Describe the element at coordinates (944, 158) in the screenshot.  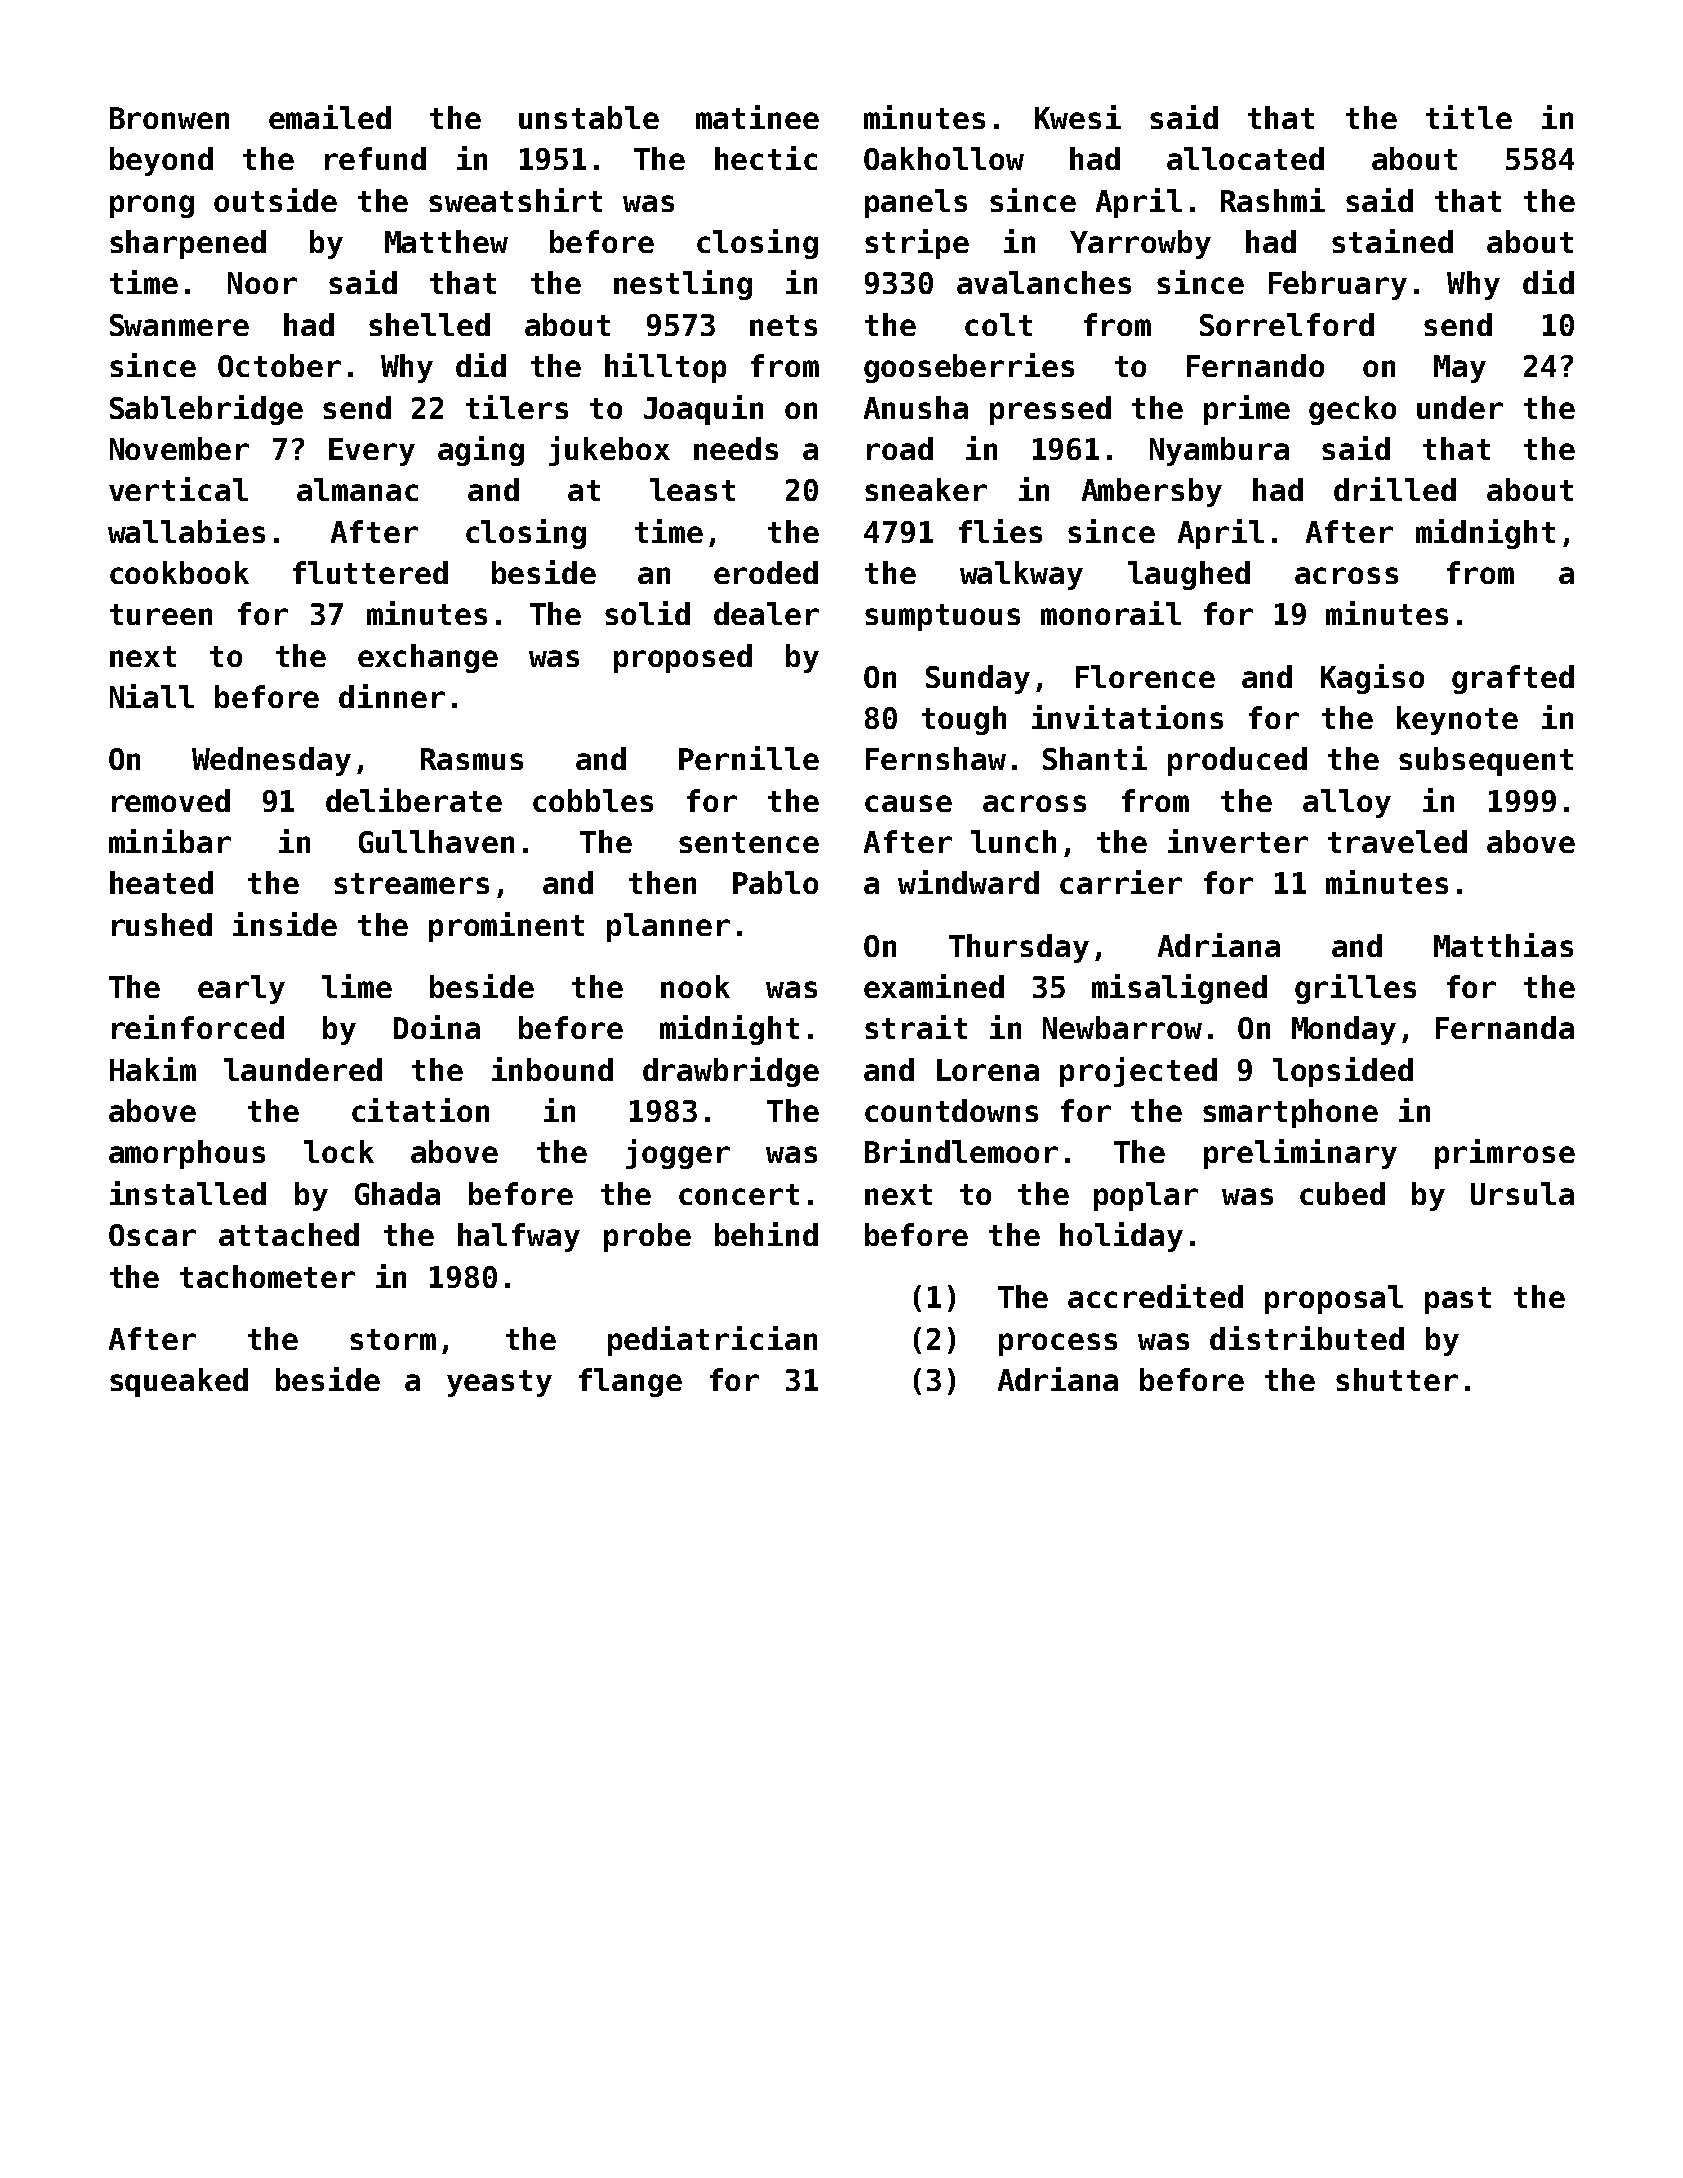
I see `Oakhollow` at that location.
